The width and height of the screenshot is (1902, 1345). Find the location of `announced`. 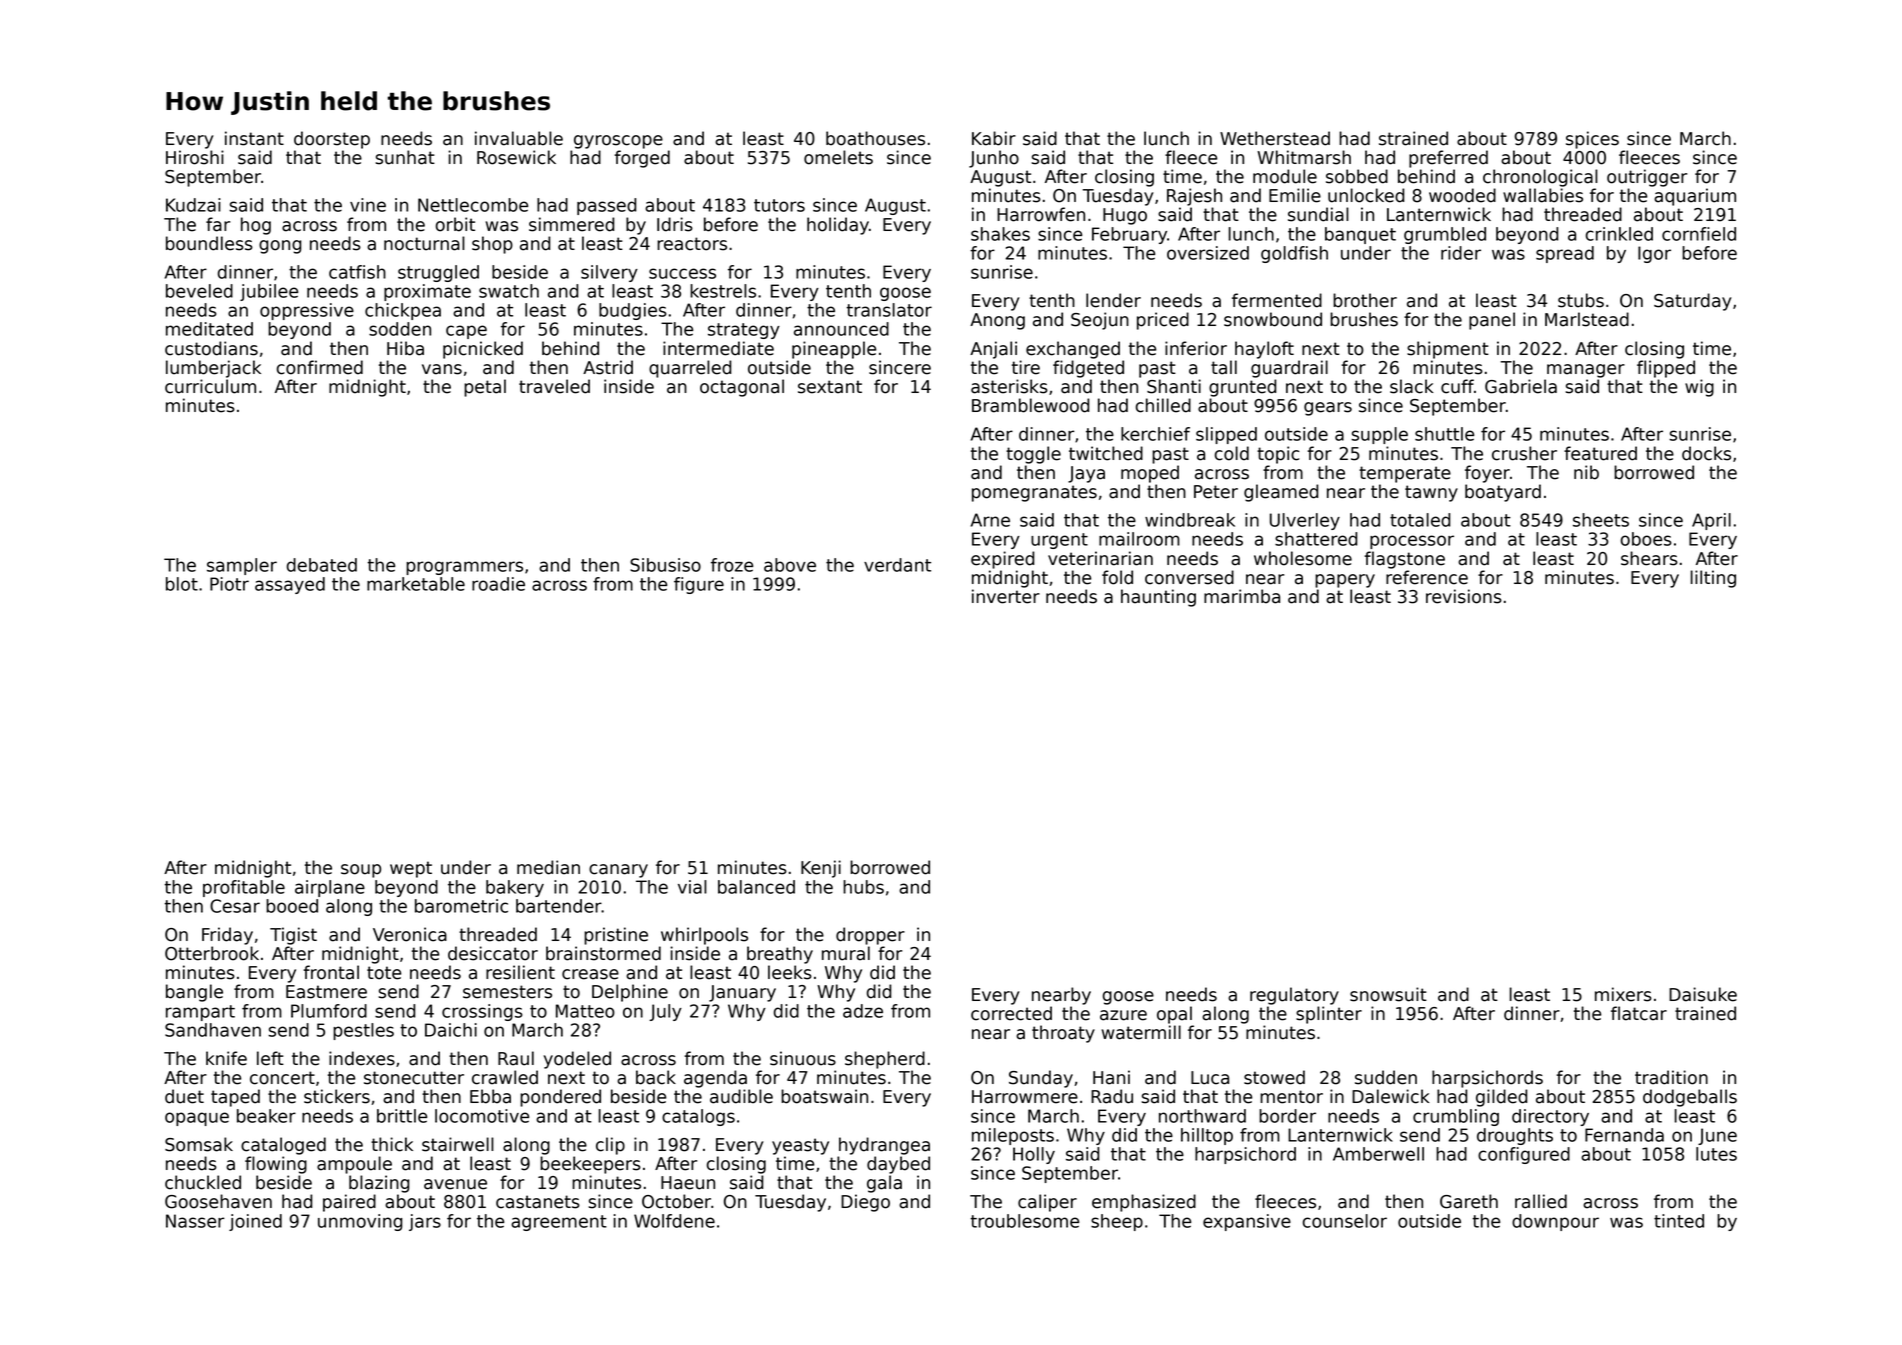

announced is located at coordinates (841, 329).
